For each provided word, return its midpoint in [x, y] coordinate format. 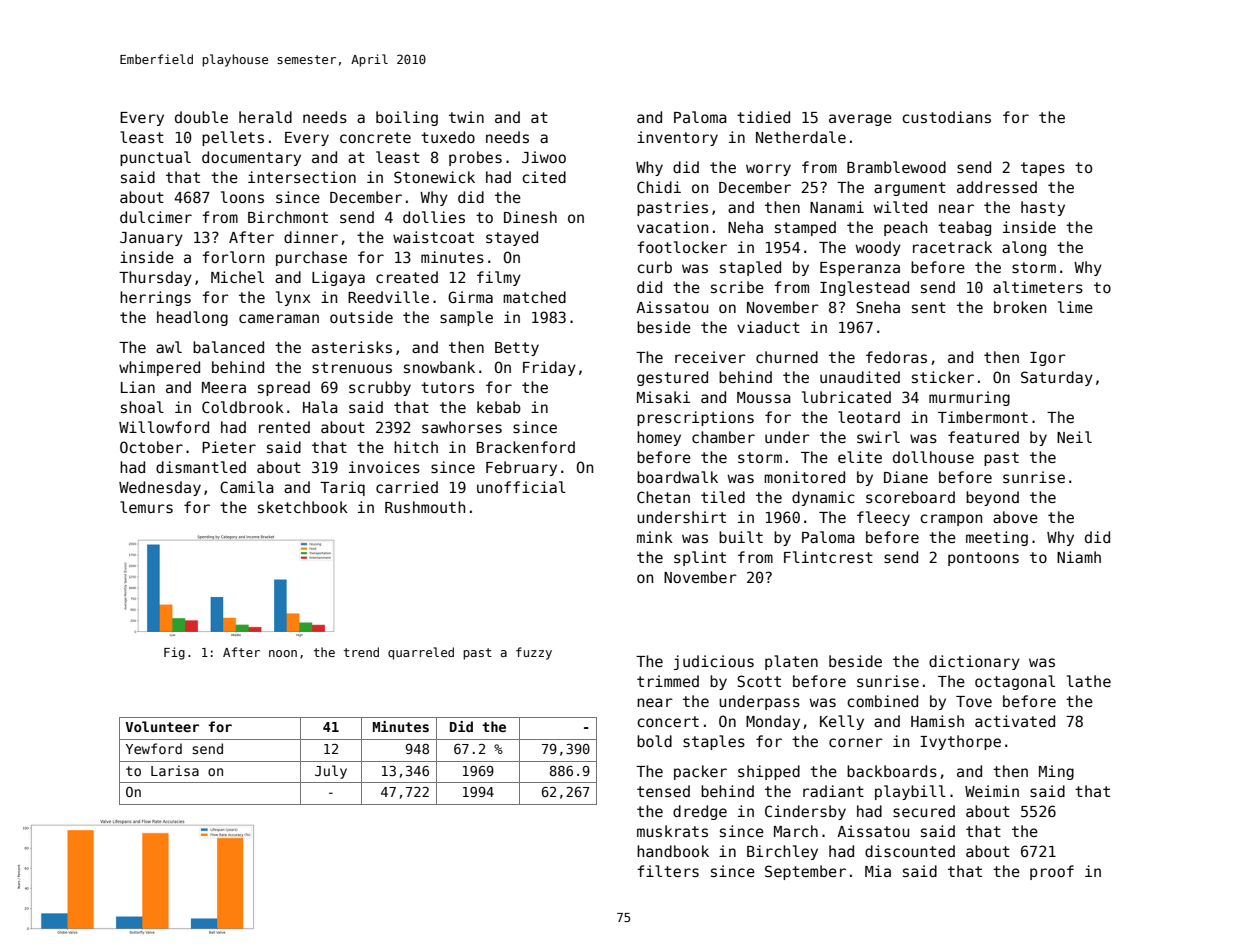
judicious [714, 662]
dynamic [823, 498]
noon [283, 653]
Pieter [229, 447]
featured [983, 437]
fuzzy [534, 653]
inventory [677, 138]
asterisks [352, 347]
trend [361, 652]
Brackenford [526, 447]
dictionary [974, 662]
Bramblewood [896, 167]
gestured [672, 378]
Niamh [1079, 557]
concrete [375, 137]
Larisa [175, 770]
